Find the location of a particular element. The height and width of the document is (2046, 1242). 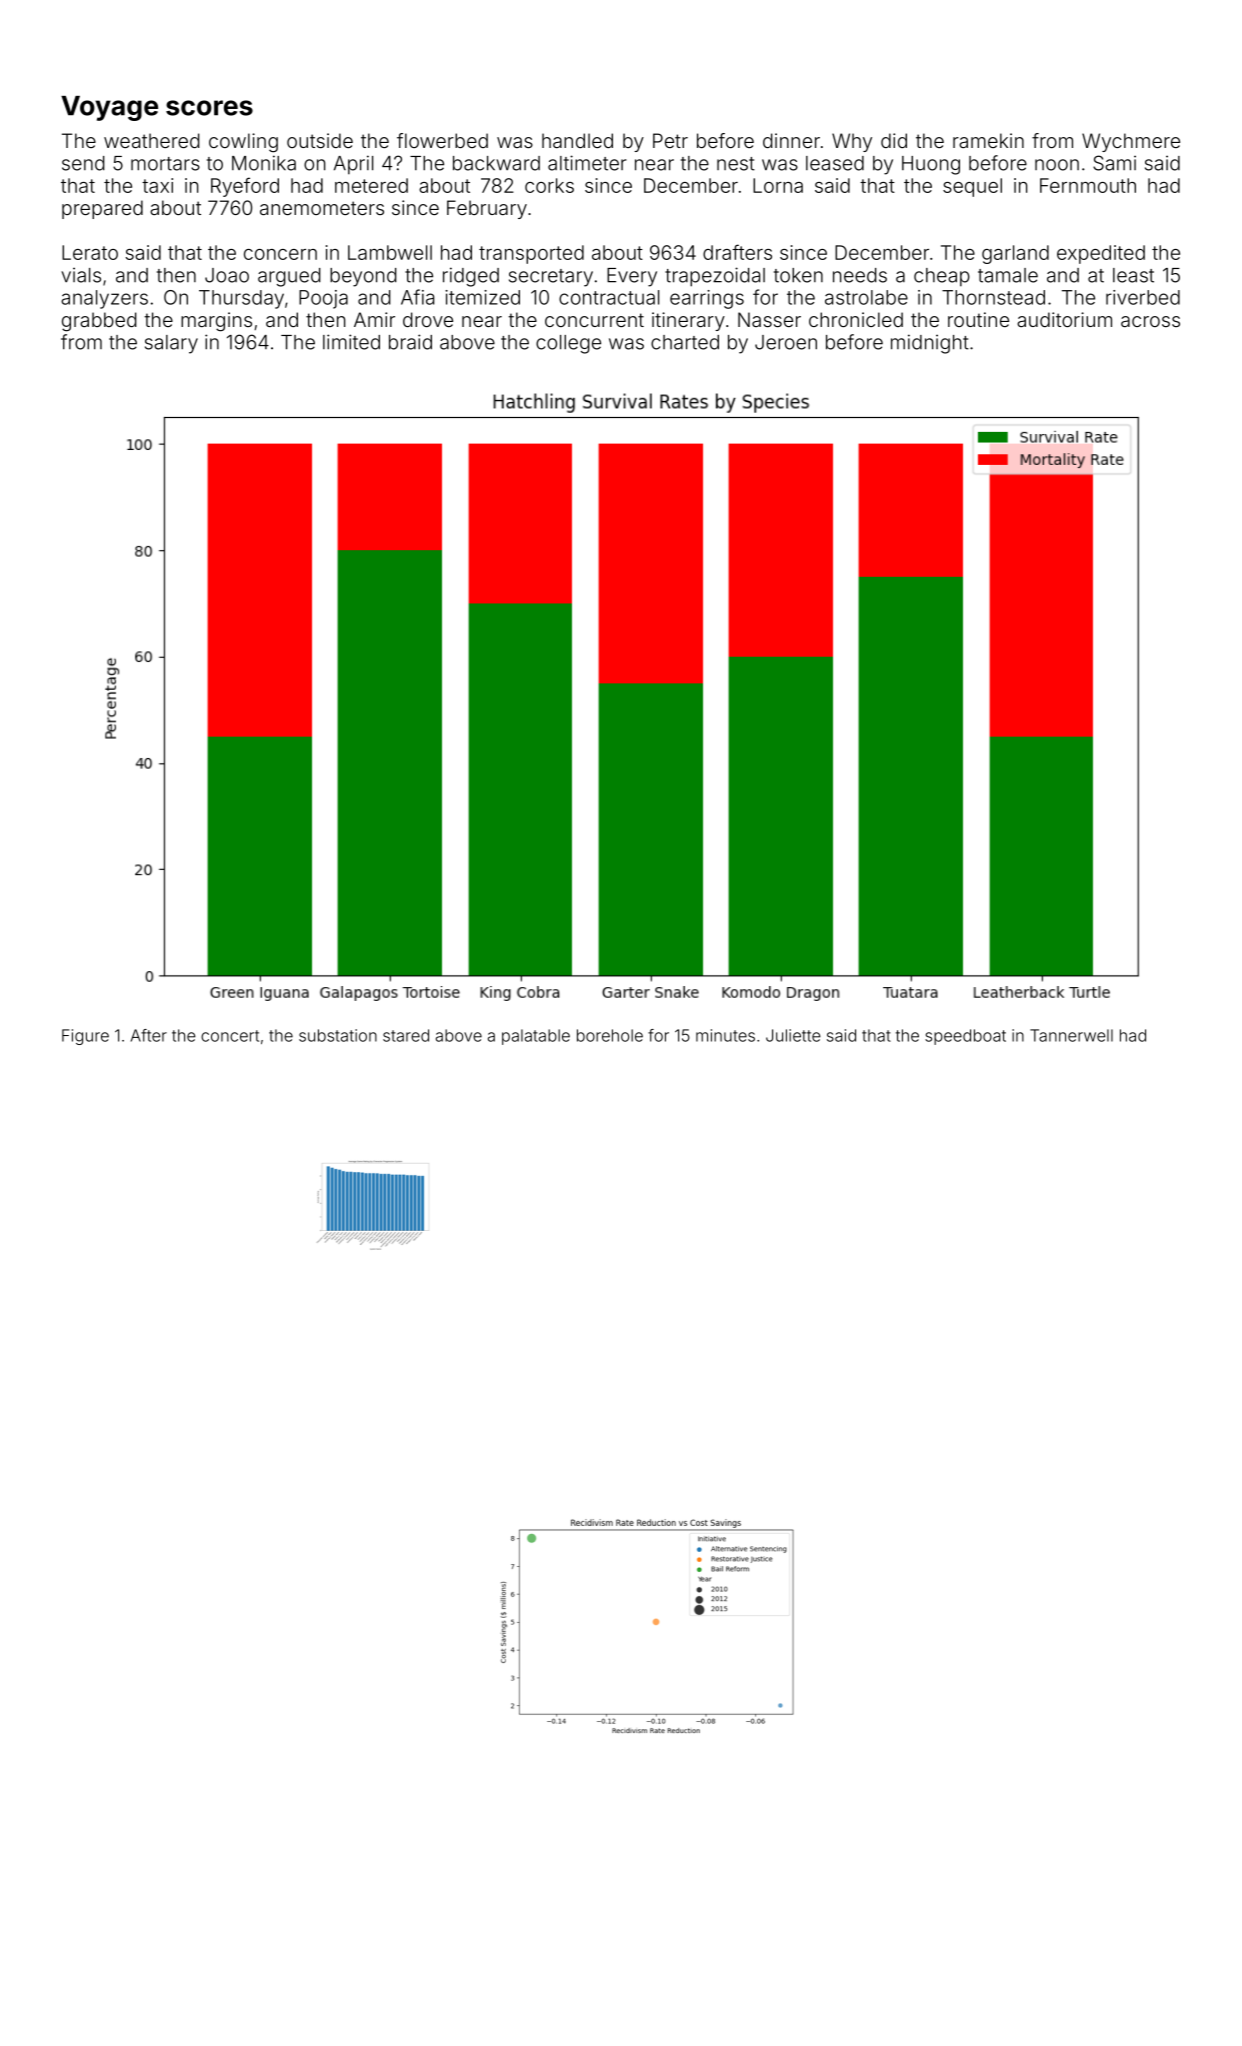

limited is located at coordinates (351, 342).
